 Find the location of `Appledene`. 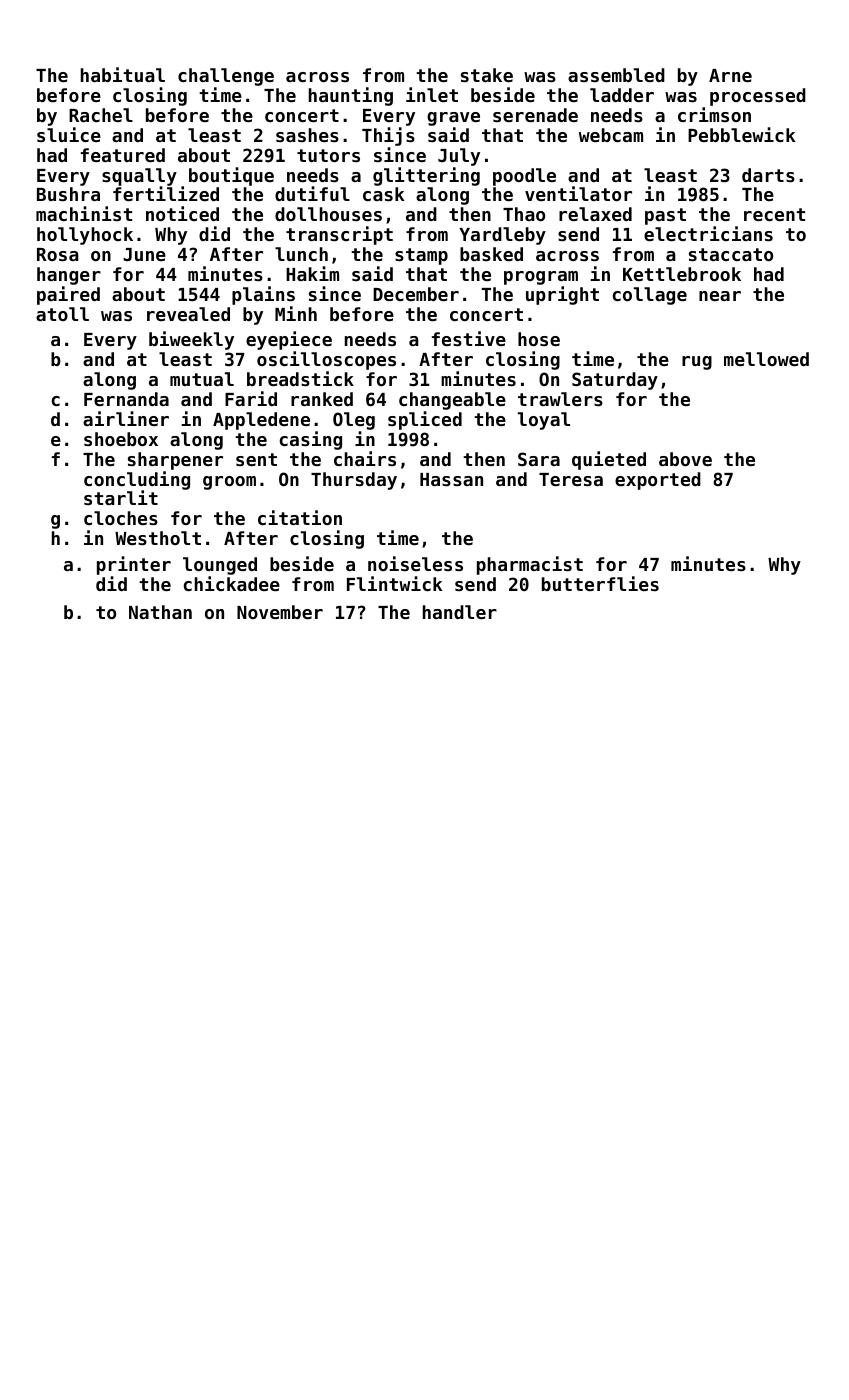

Appledene is located at coordinates (261, 421).
